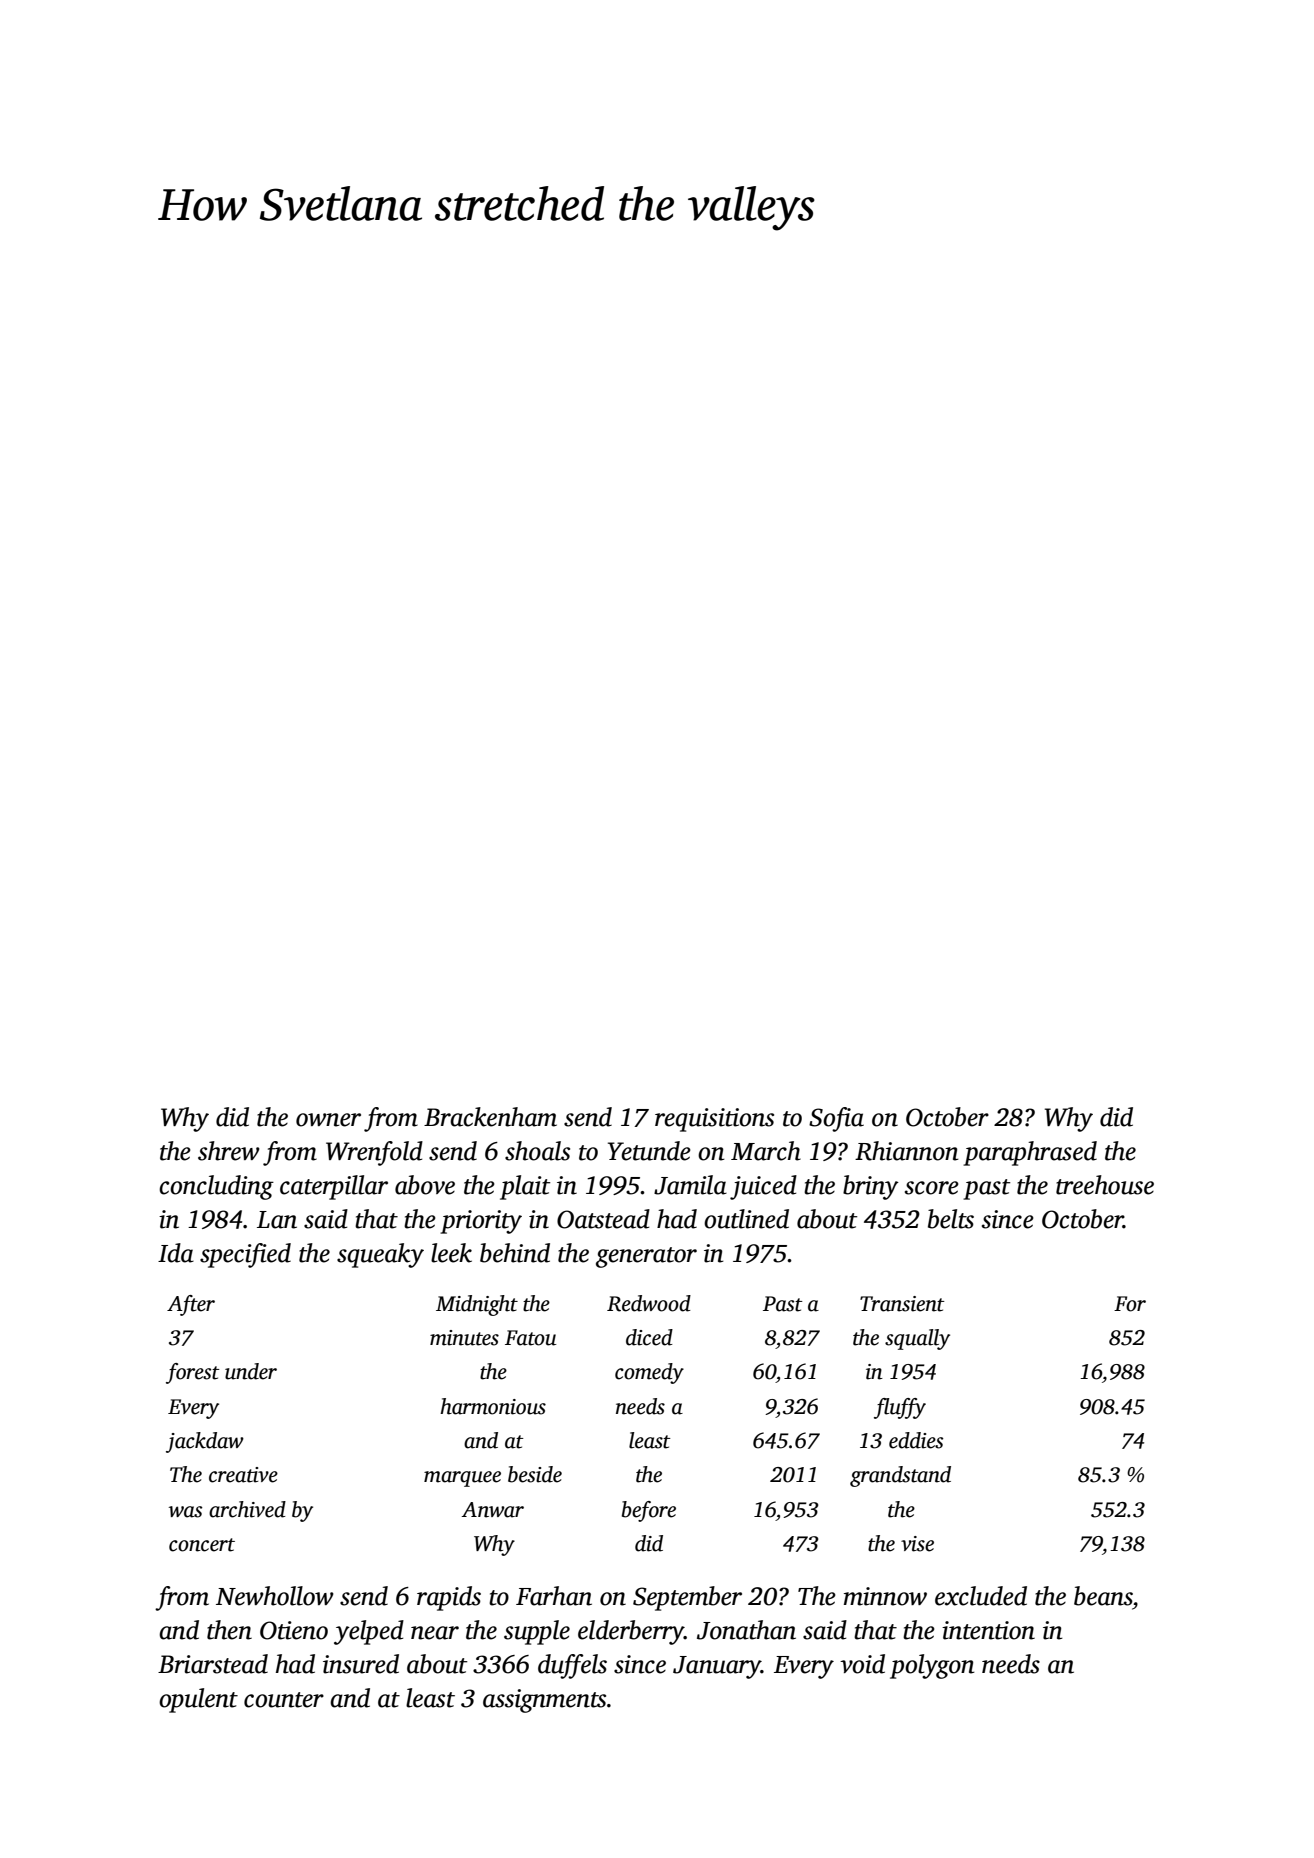 This document has width=1314, height=1858. Describe the element at coordinates (714, 1120) in the document. I see `requisitions` at that location.
